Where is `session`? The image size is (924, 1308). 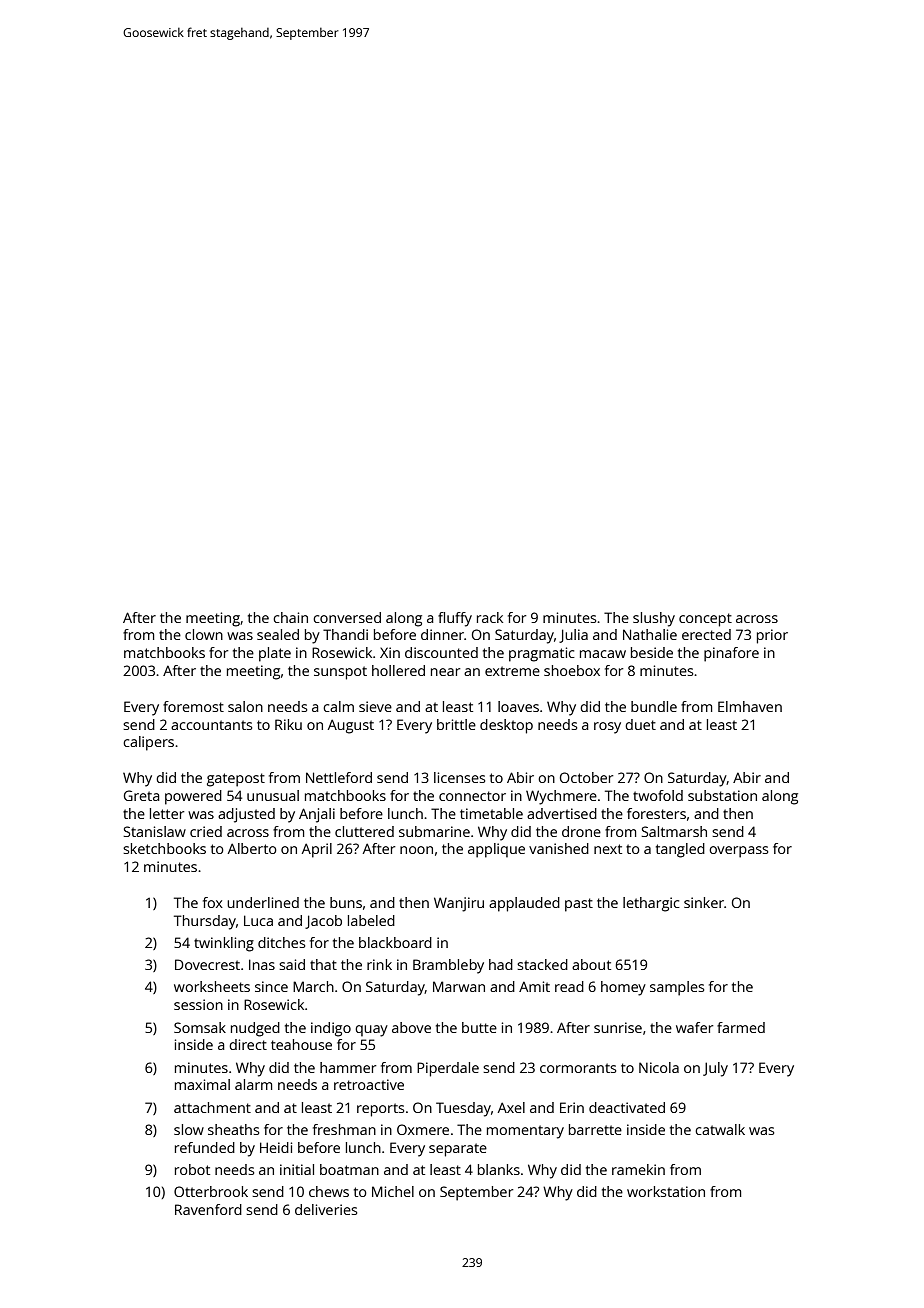
session is located at coordinates (198, 1004).
